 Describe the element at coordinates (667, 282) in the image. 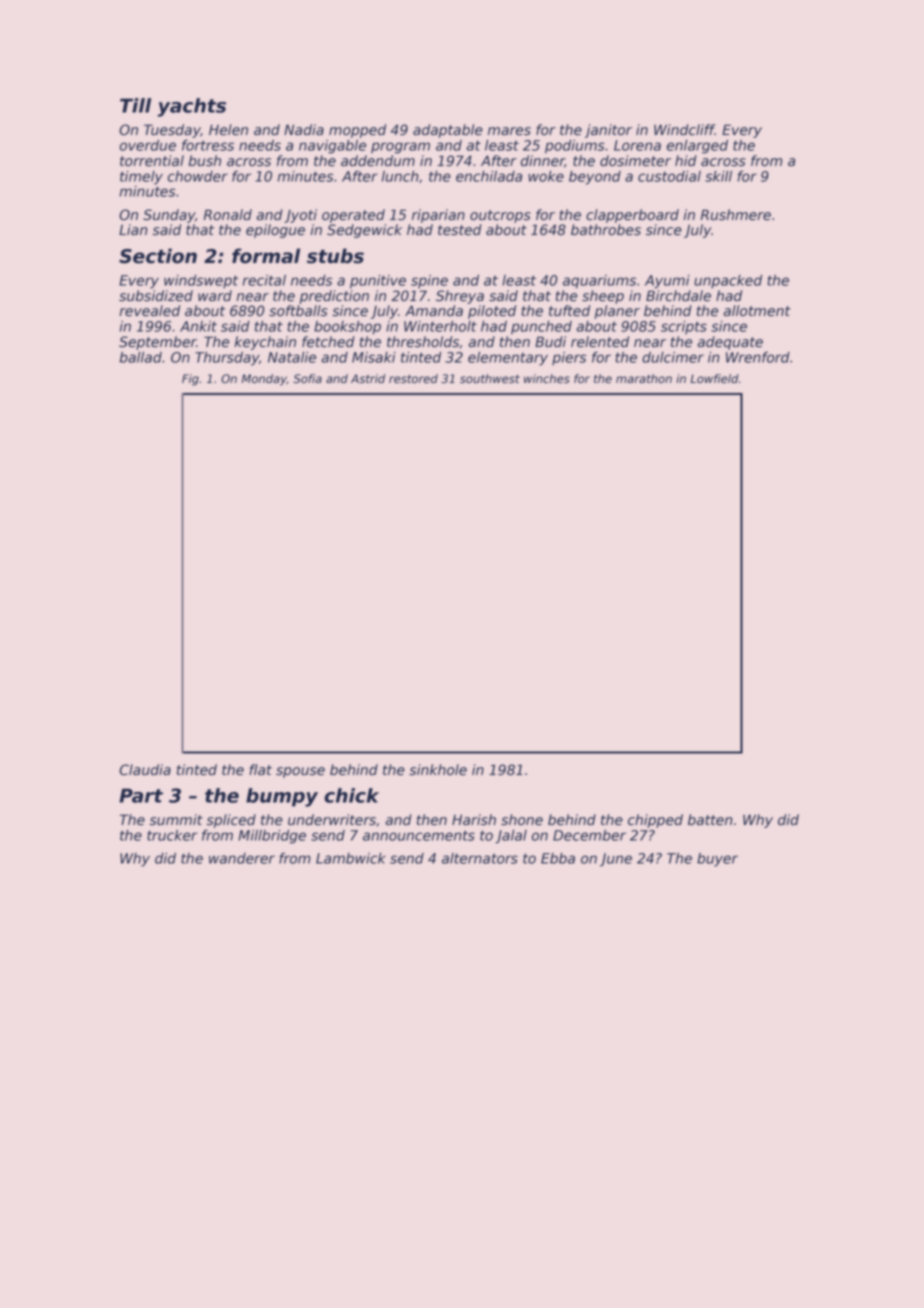

I see `Ayumi` at that location.
